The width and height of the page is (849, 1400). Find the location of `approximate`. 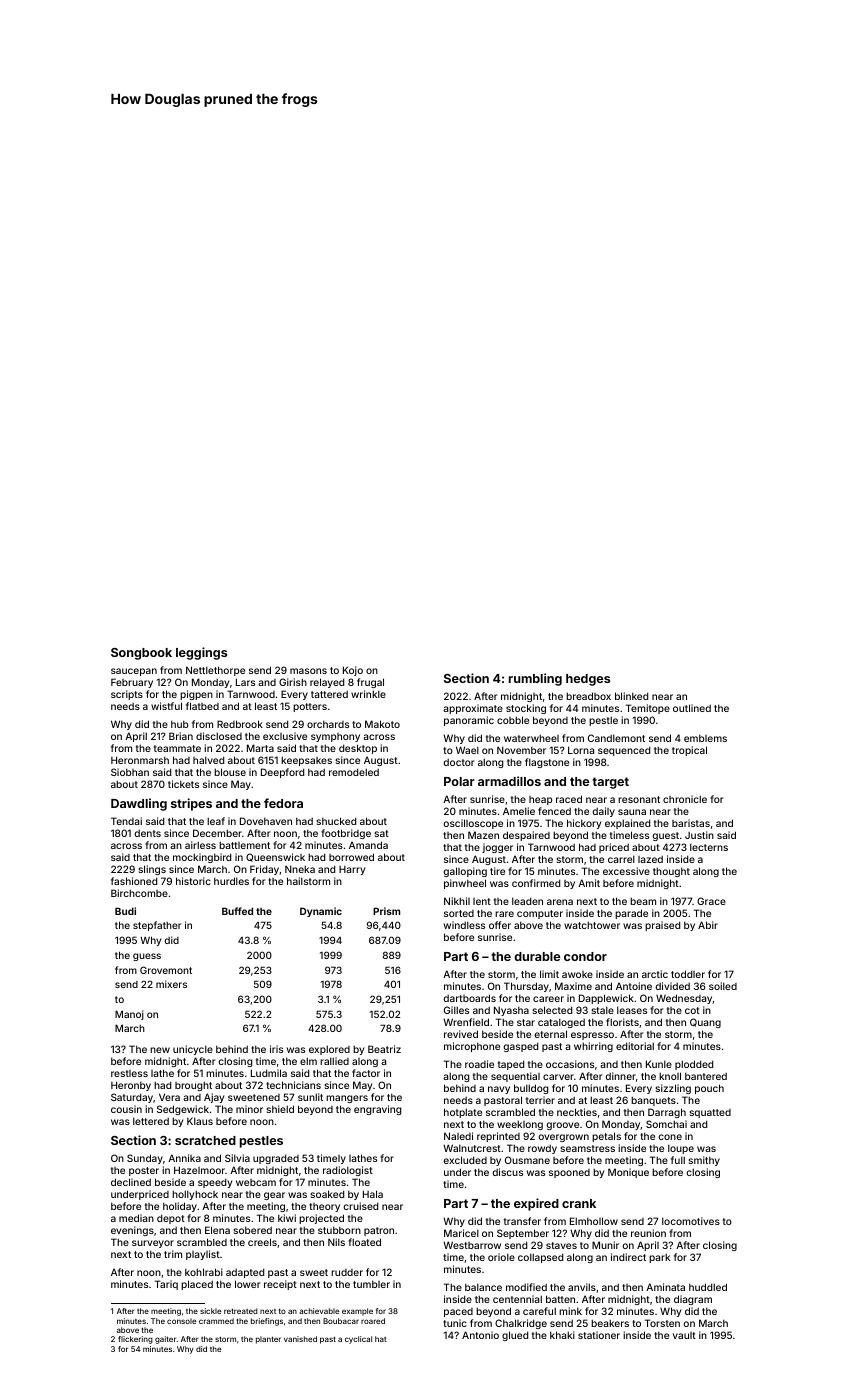

approximate is located at coordinates (473, 709).
